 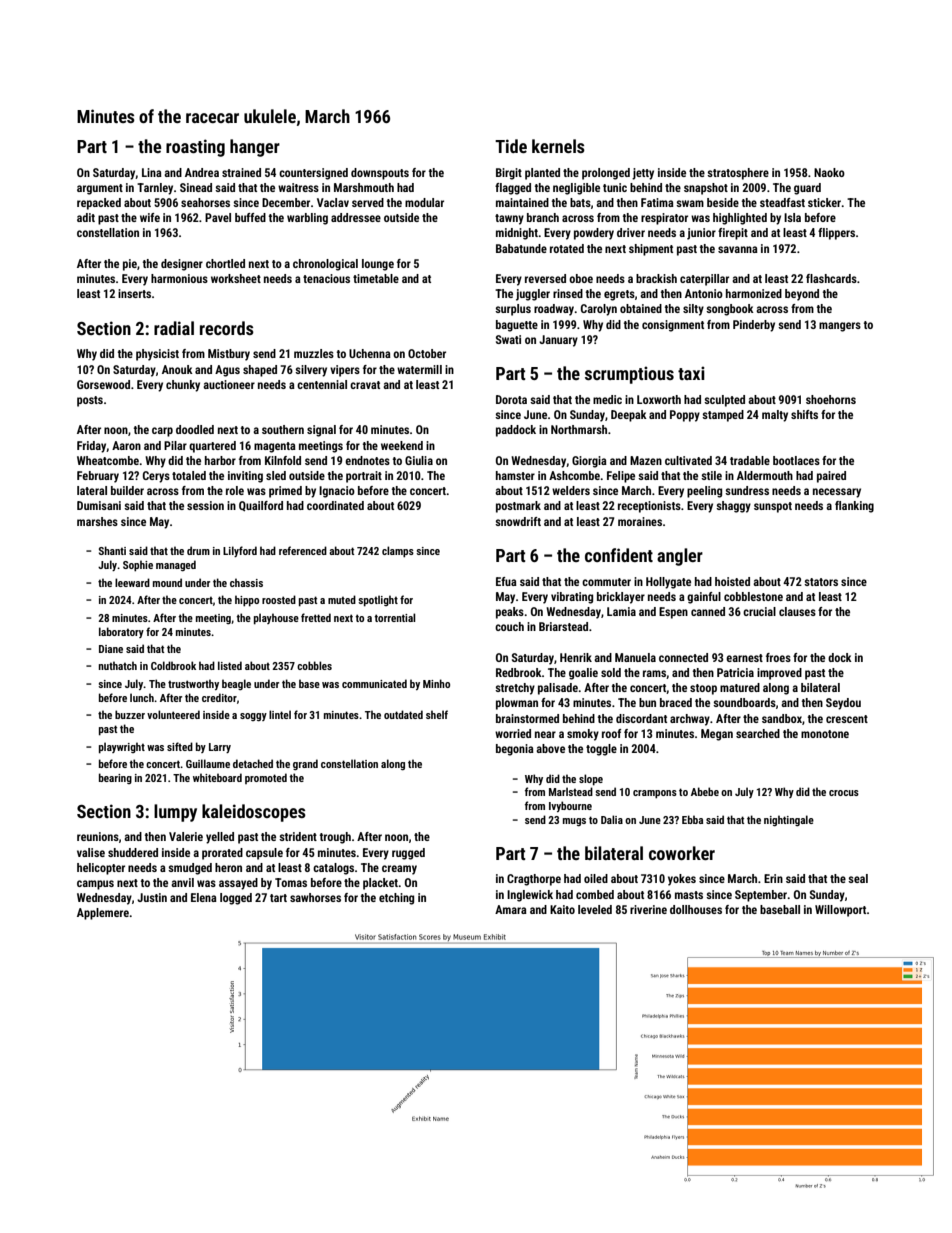 What do you see at coordinates (396, 899) in the screenshot?
I see `etching` at bounding box center [396, 899].
